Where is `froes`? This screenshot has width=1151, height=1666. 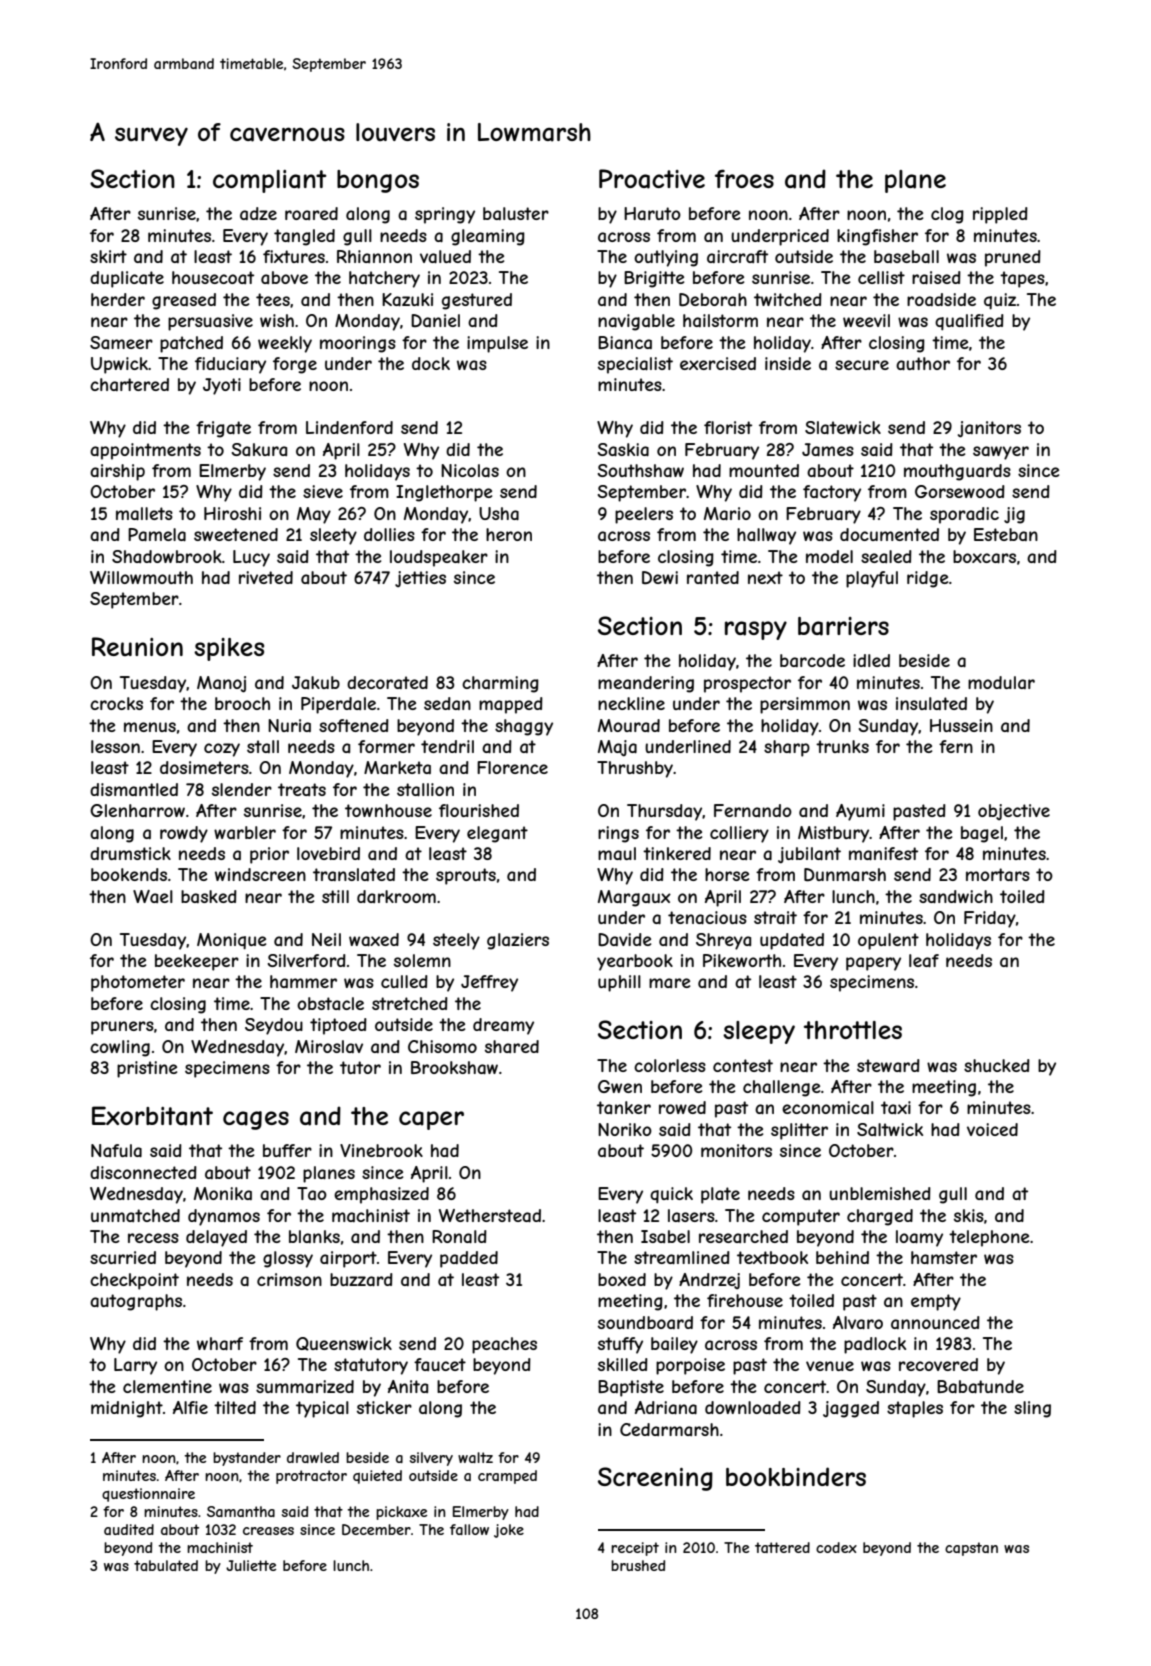
froes is located at coordinates (744, 178).
